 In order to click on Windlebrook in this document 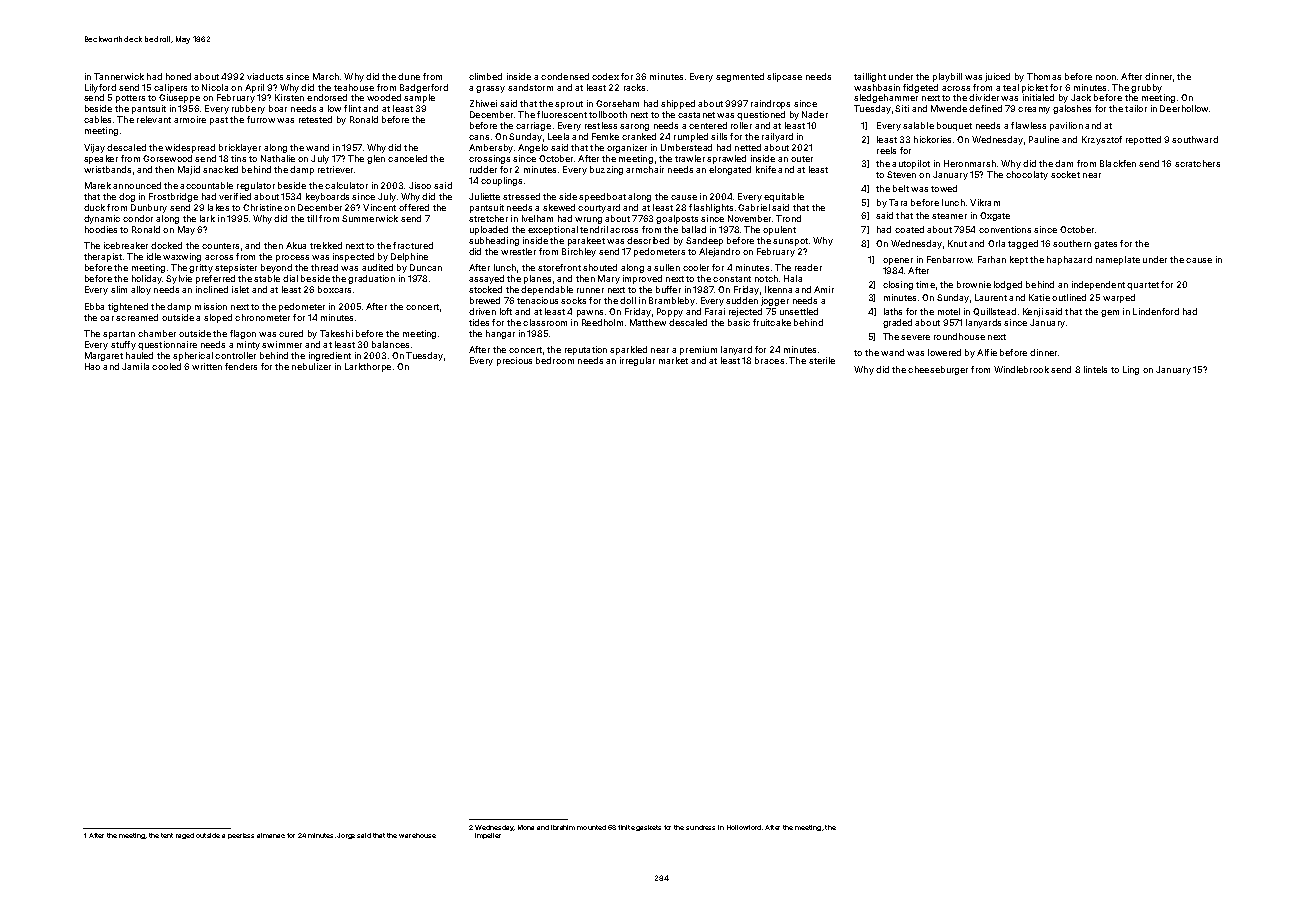, I will do `click(1021, 369)`.
